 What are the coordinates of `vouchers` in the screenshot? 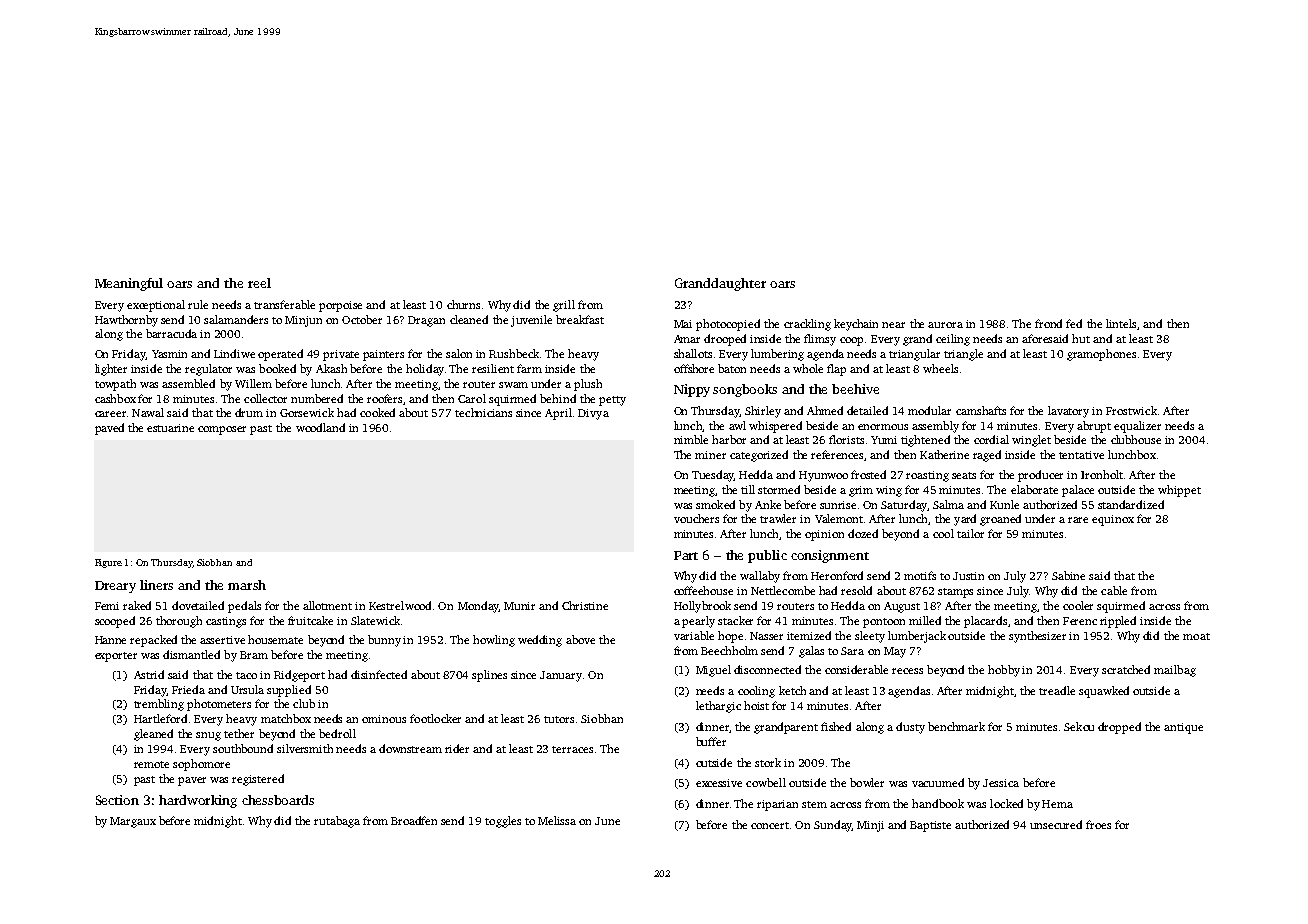 It's located at (696, 518).
